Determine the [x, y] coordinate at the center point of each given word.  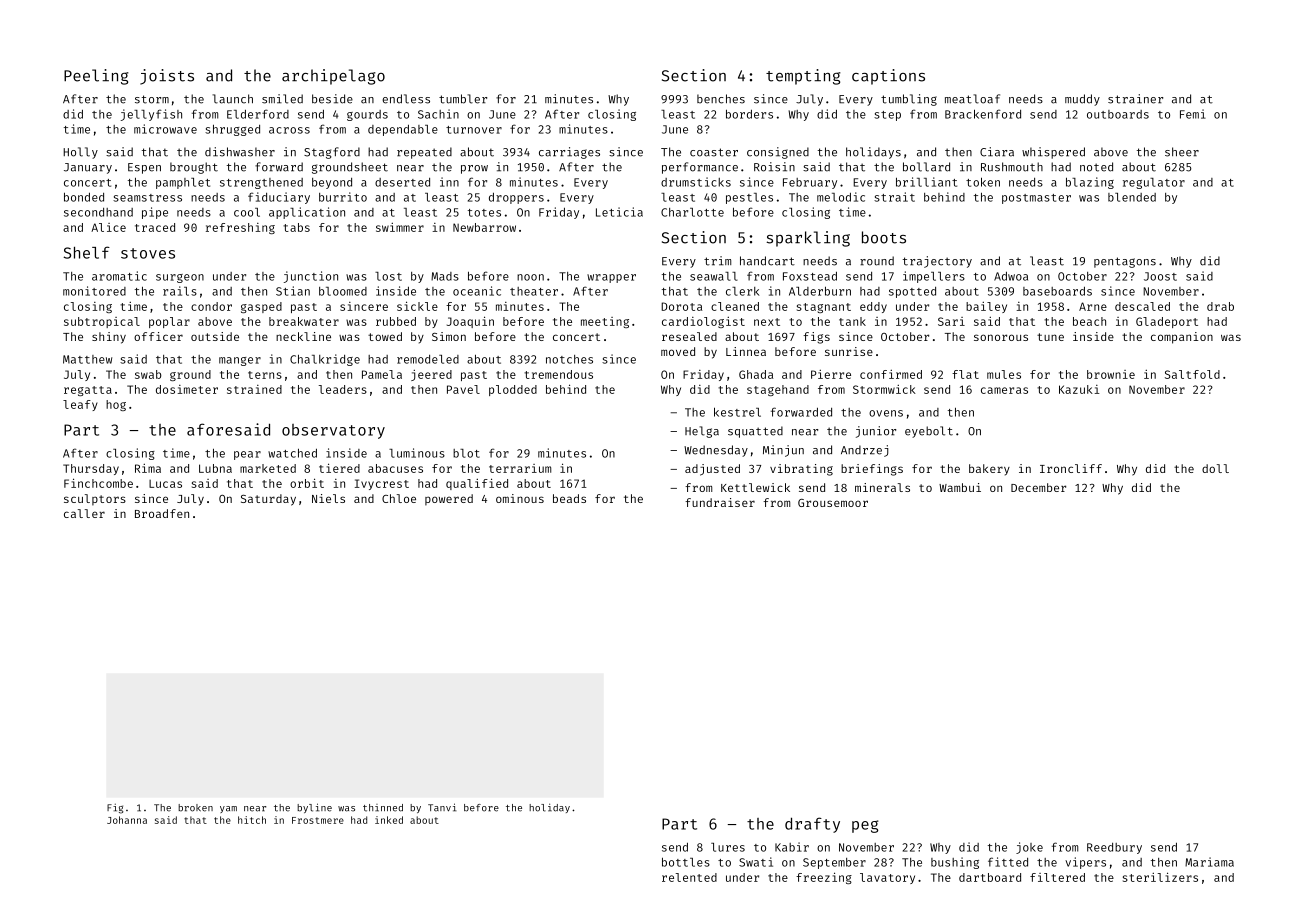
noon [530, 277]
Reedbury [1114, 848]
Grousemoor [833, 503]
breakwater [304, 321]
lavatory [887, 878]
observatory [333, 431]
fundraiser [720, 502]
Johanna [127, 820]
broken [195, 808]
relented [689, 877]
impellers [934, 277]
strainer [1135, 99]
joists [167, 77]
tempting [803, 77]
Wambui [960, 487]
